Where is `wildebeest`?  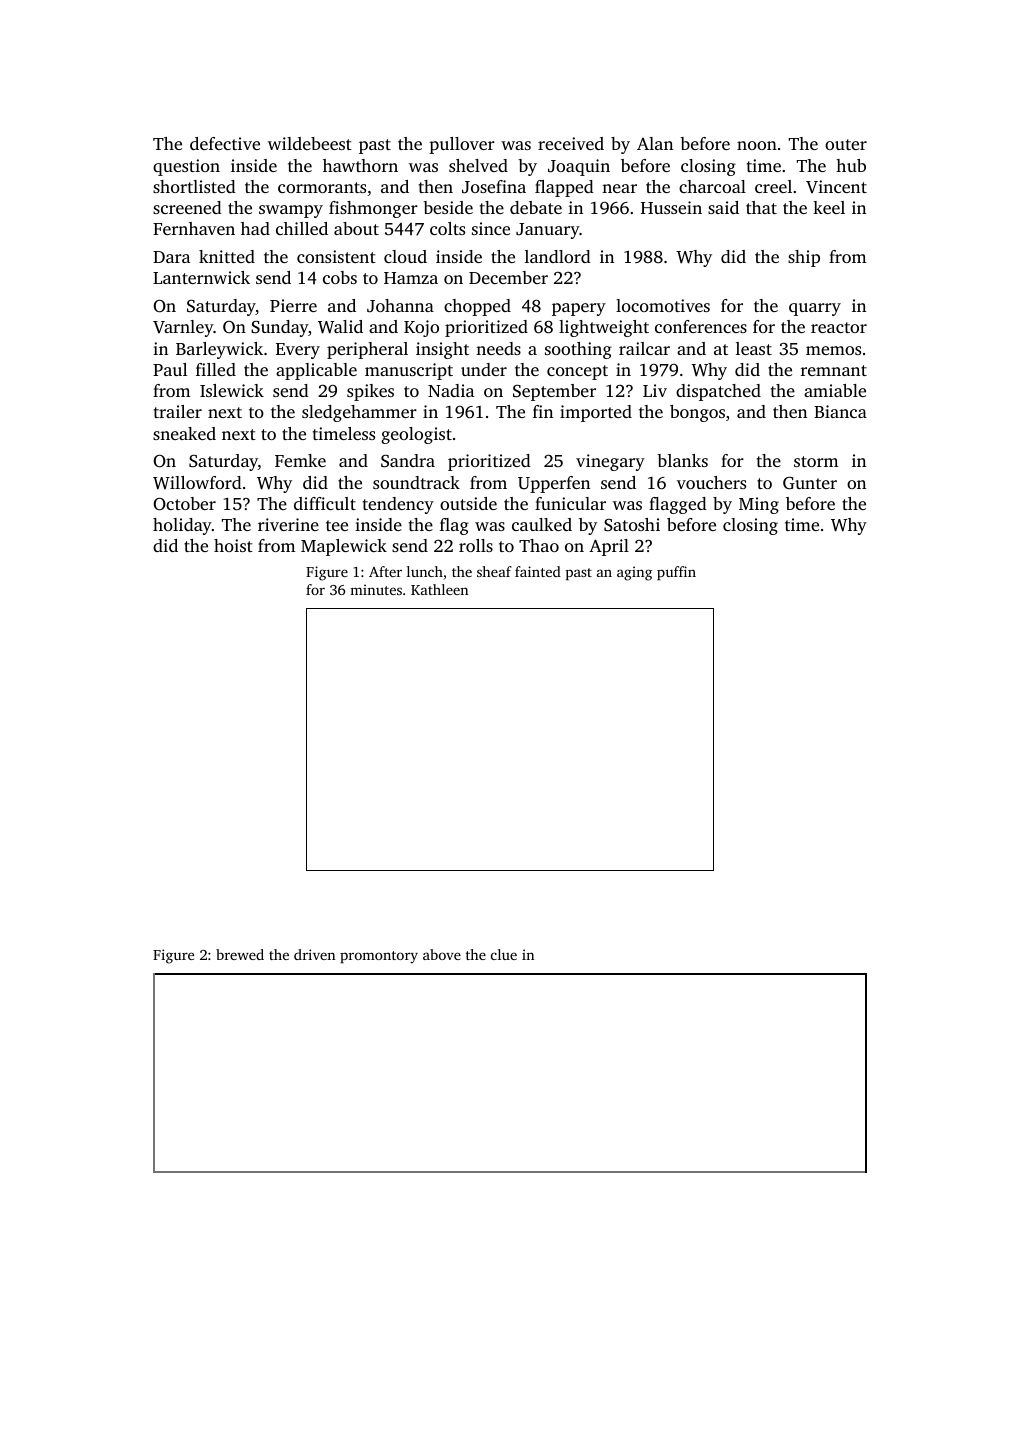
wildebeest is located at coordinates (310, 143).
